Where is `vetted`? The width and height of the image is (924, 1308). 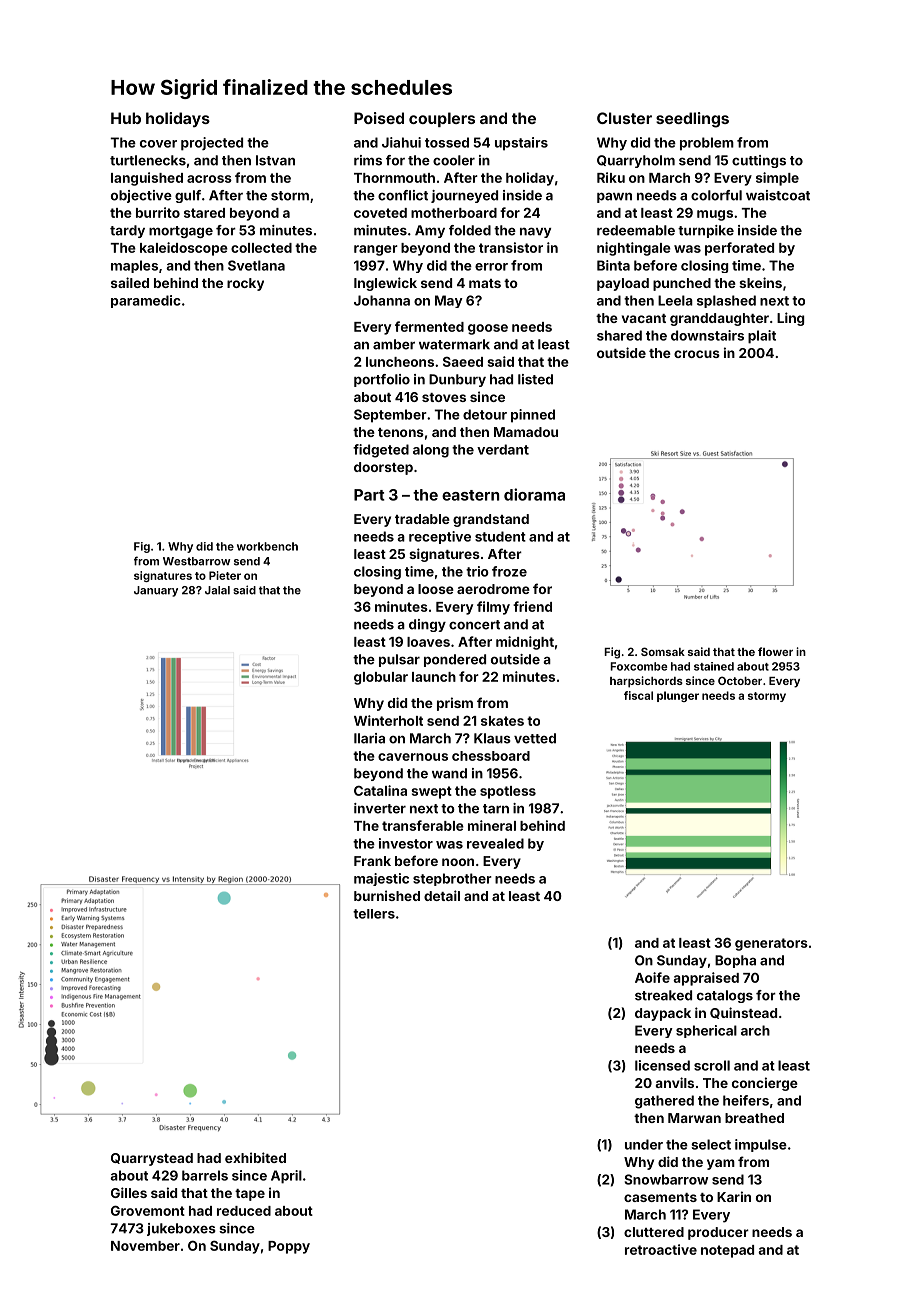
vetted is located at coordinates (535, 738).
